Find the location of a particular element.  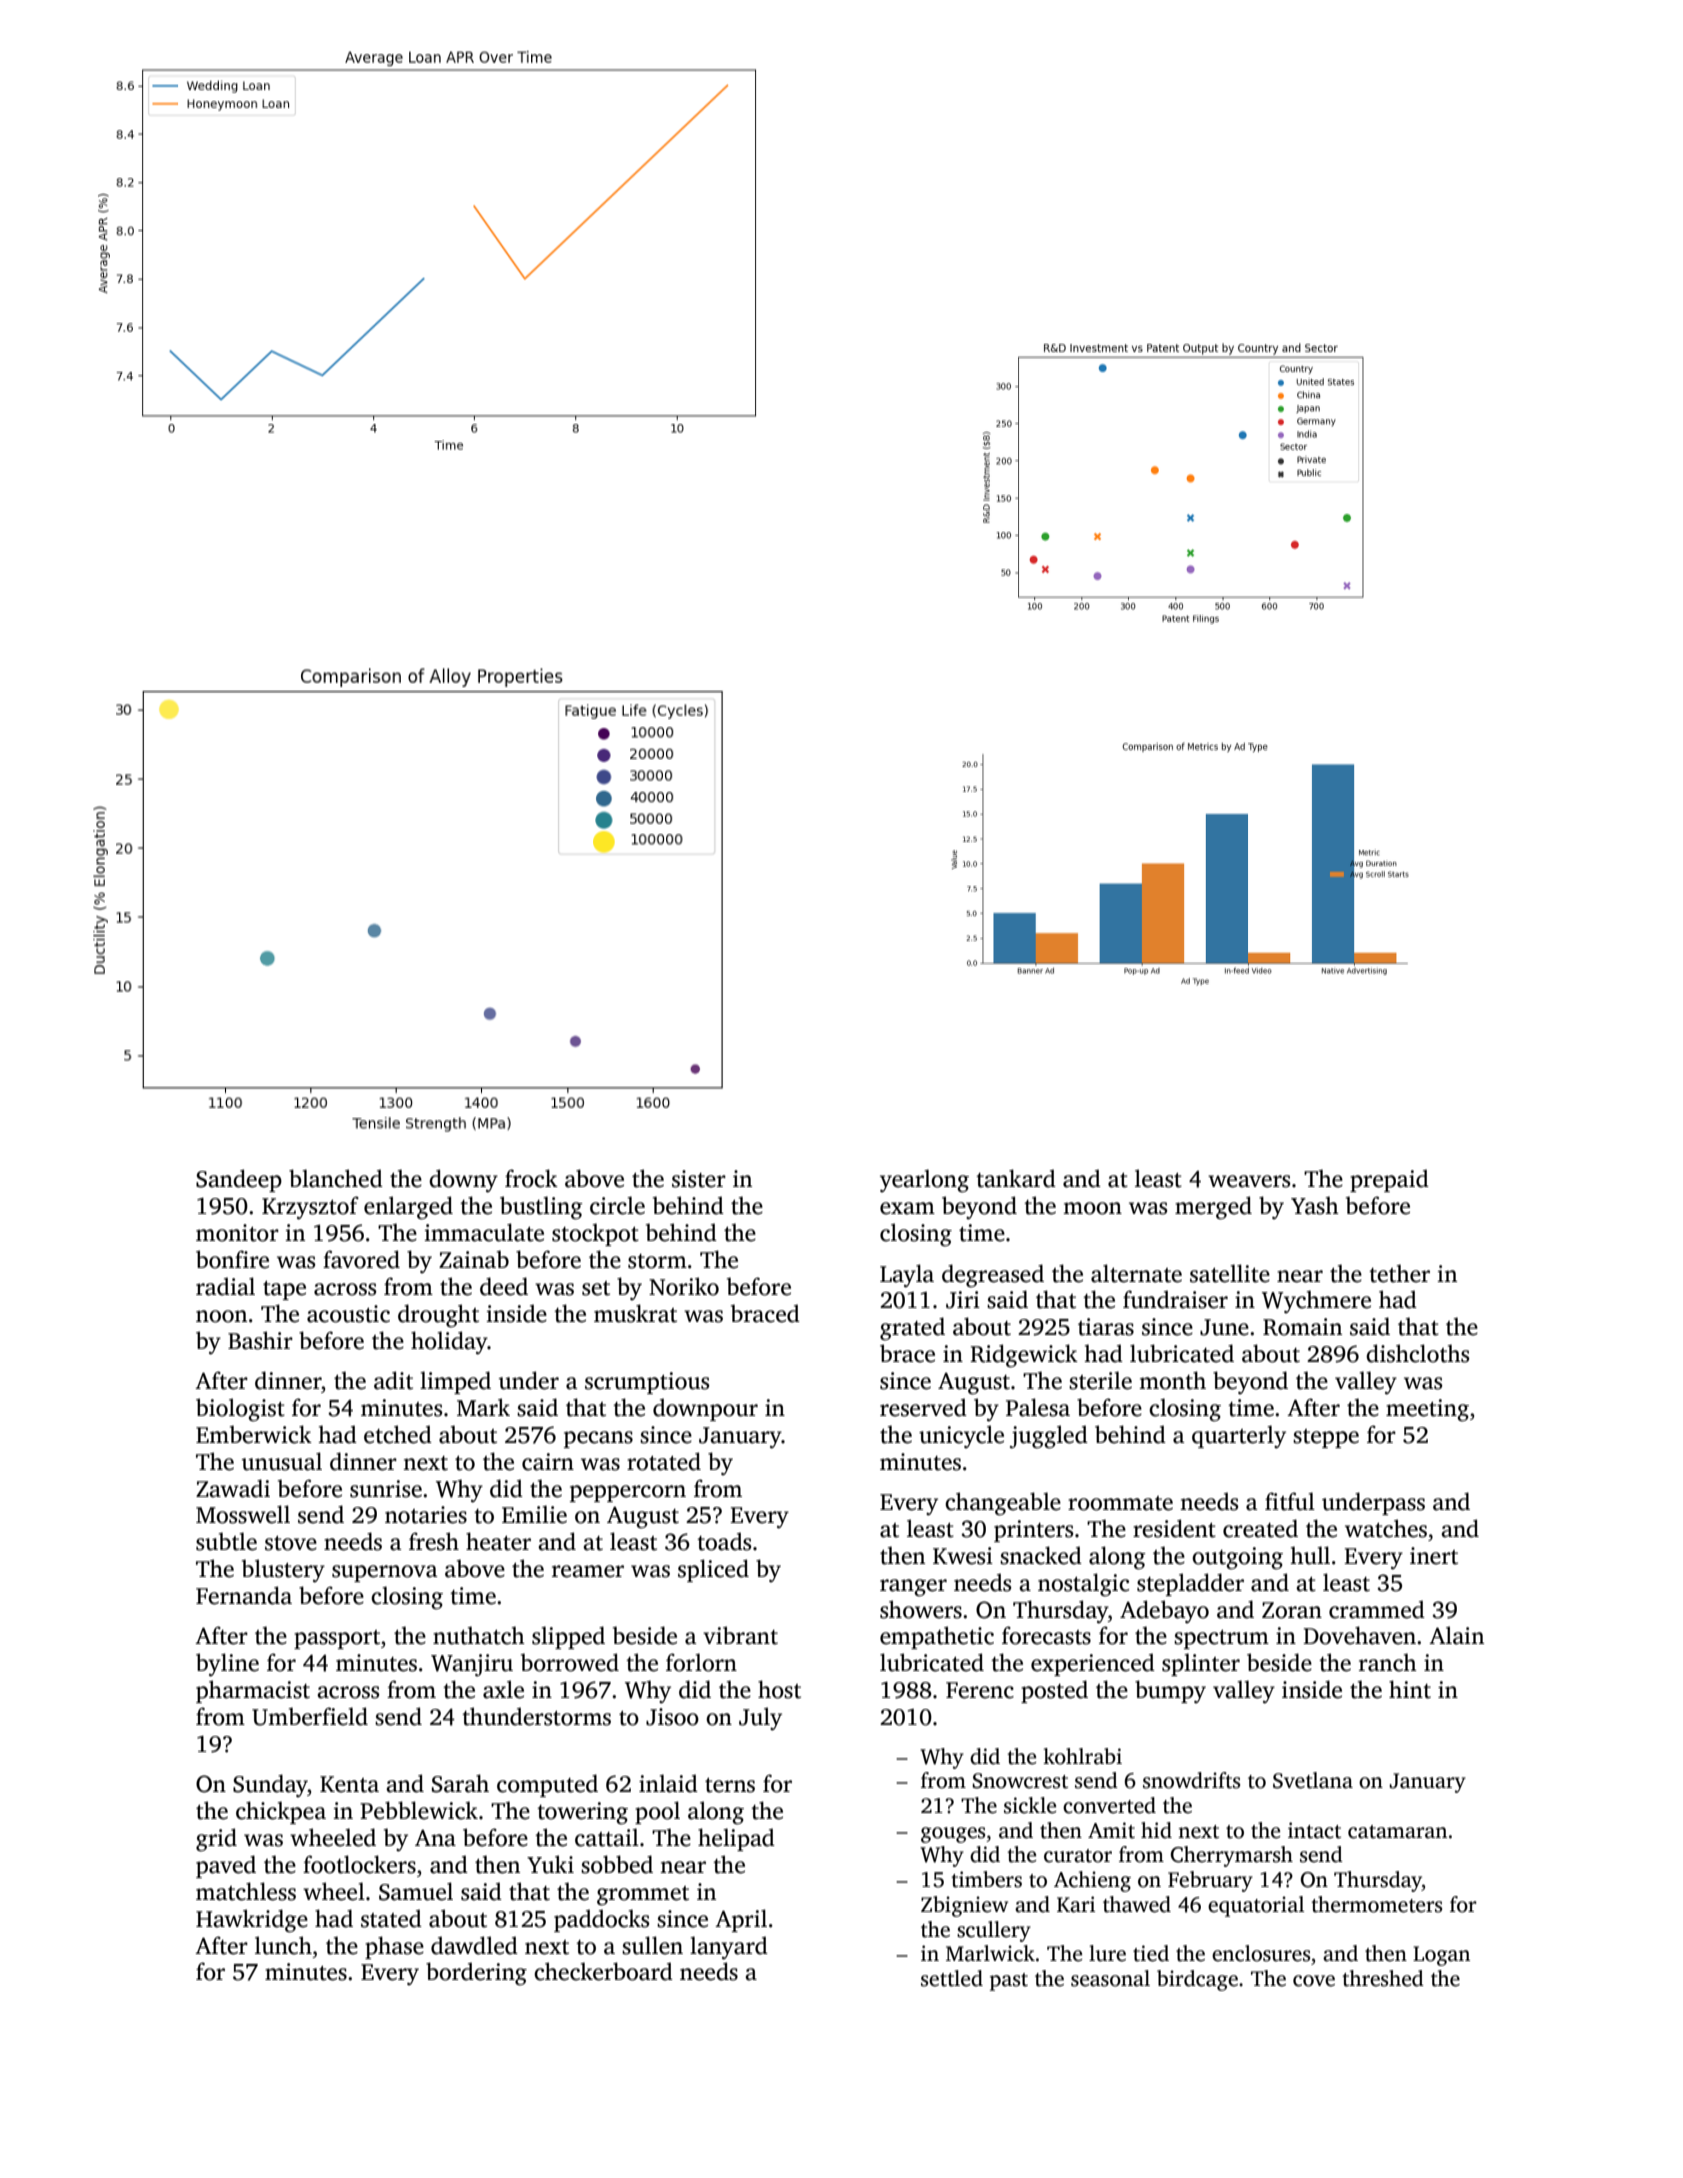

Sandeep is located at coordinates (239, 1180).
